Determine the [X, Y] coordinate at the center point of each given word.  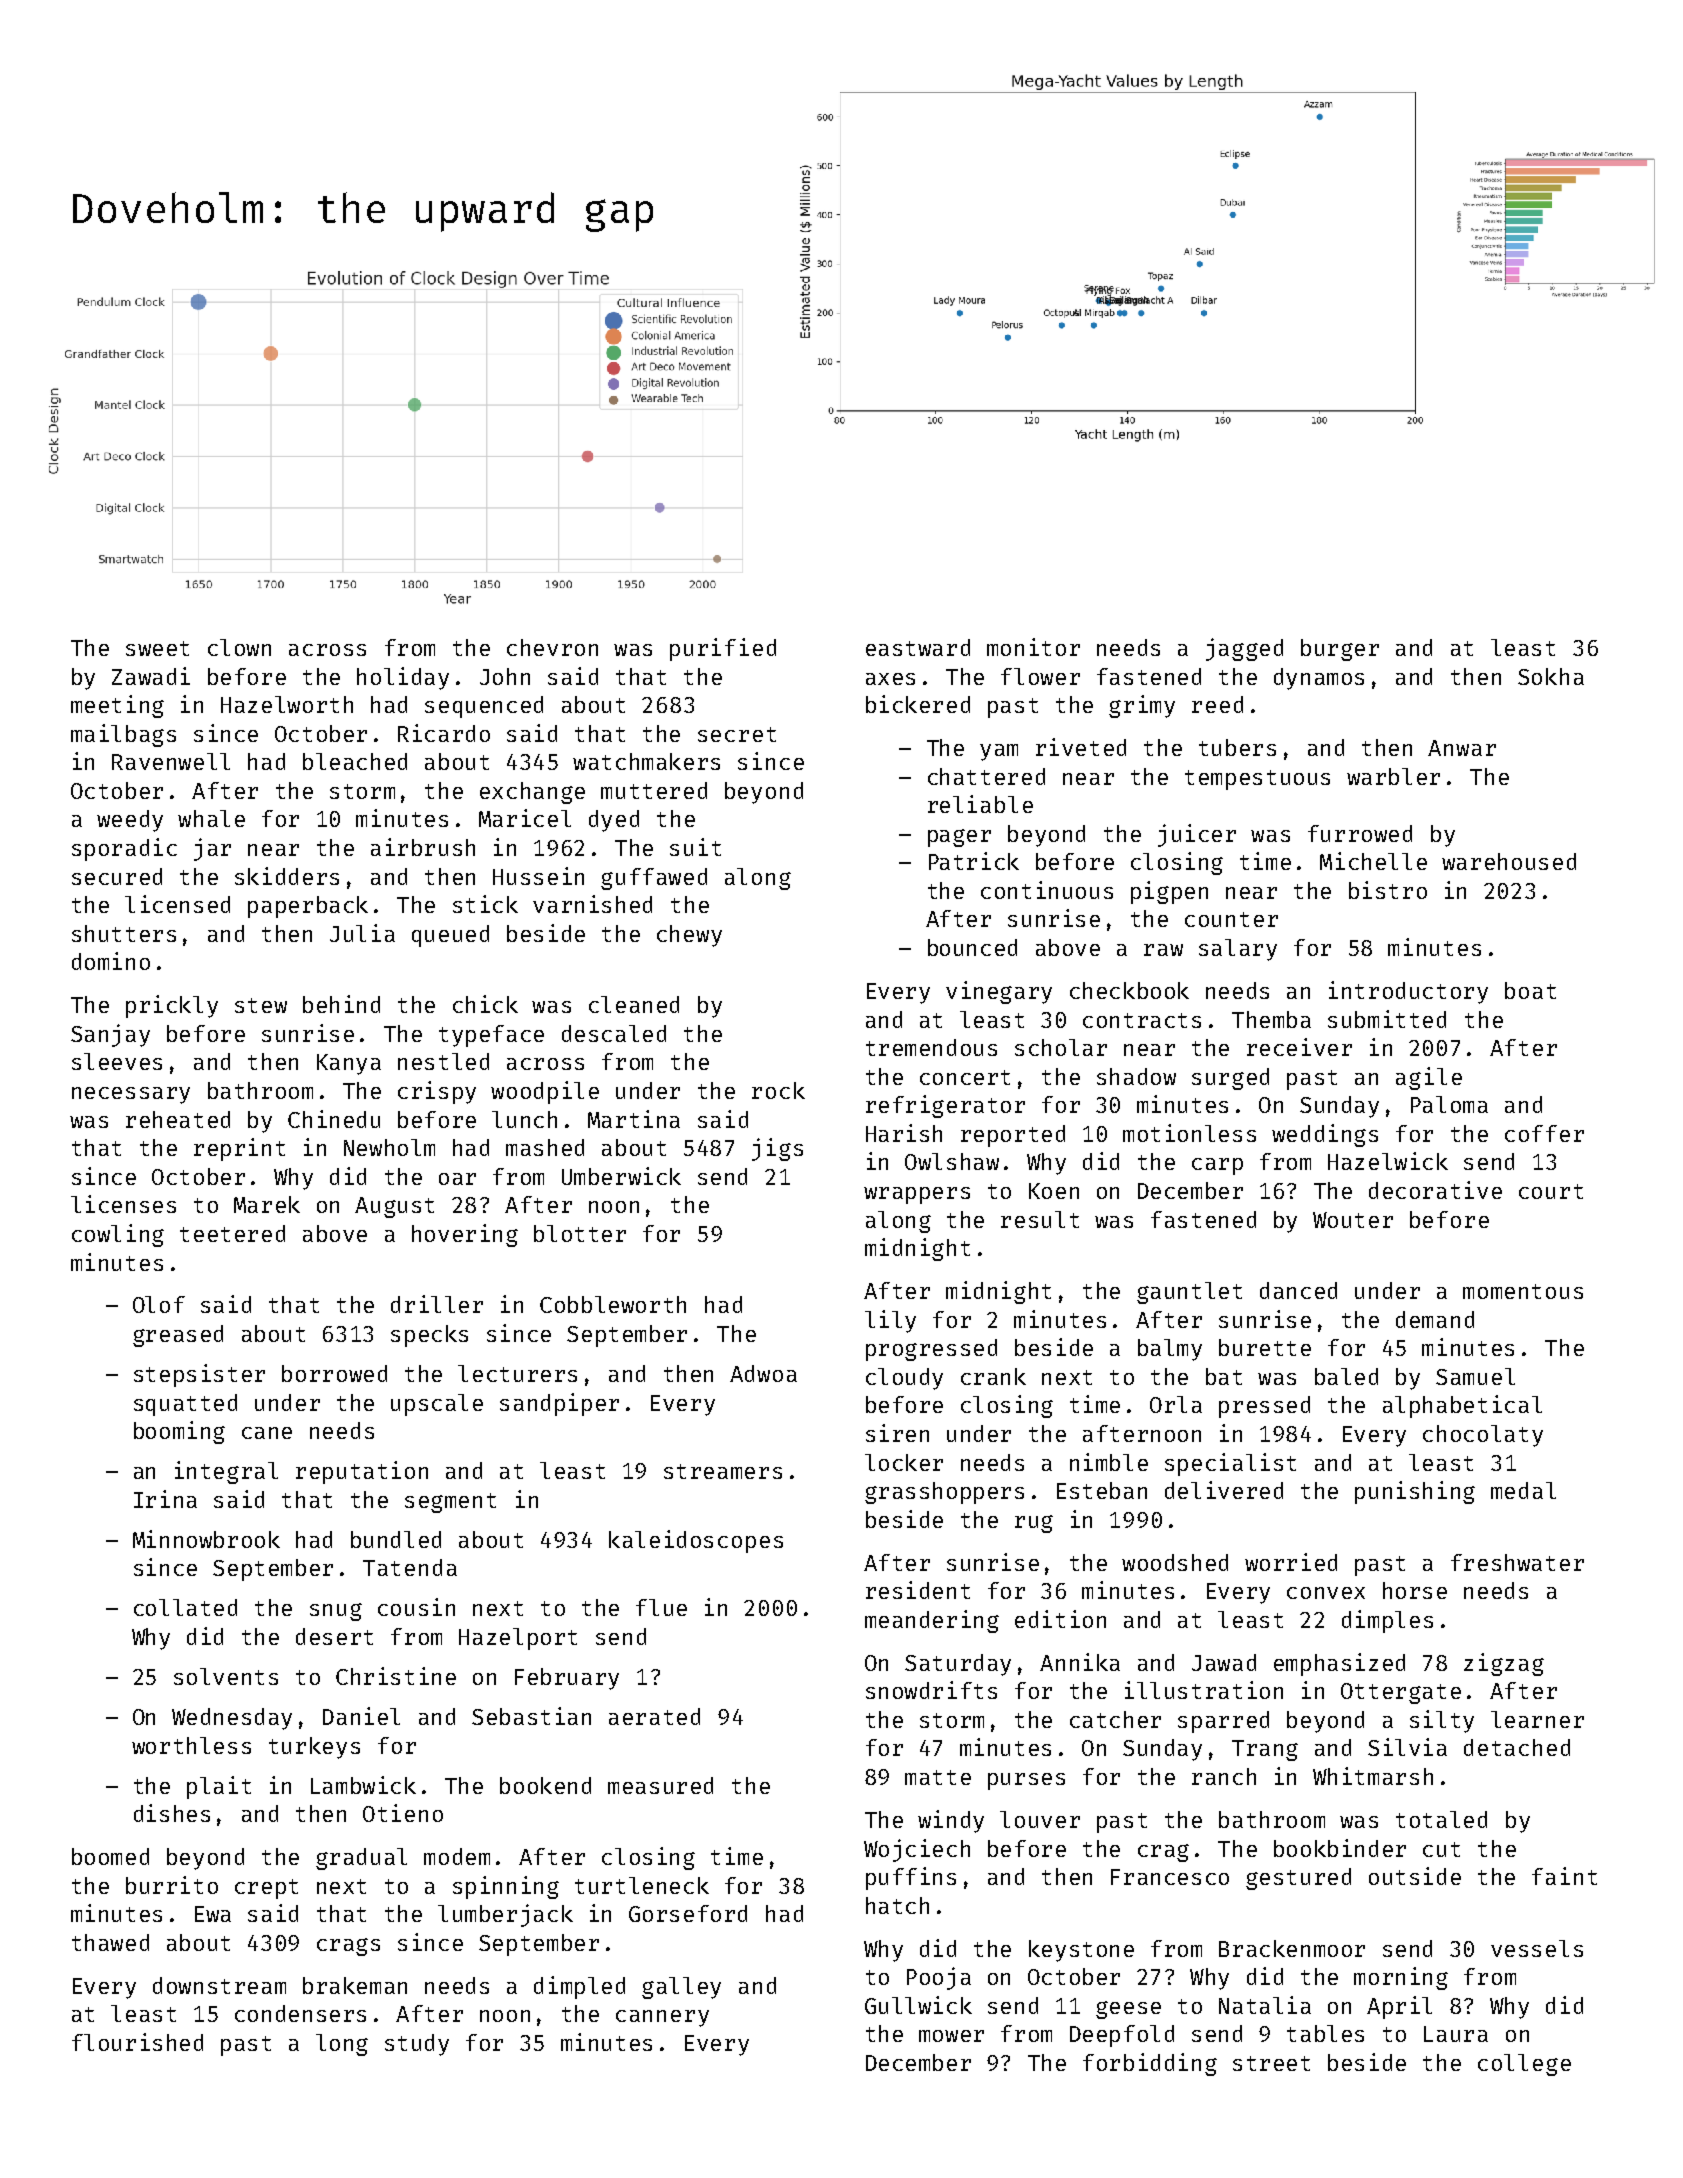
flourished [137, 2042]
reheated [178, 1119]
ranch [1224, 1776]
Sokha [1551, 676]
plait [219, 1787]
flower [1040, 676]
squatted [185, 1405]
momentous [1523, 1291]
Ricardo [444, 733]
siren [897, 1433]
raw [1163, 950]
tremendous [931, 1047]
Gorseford [688, 1913]
